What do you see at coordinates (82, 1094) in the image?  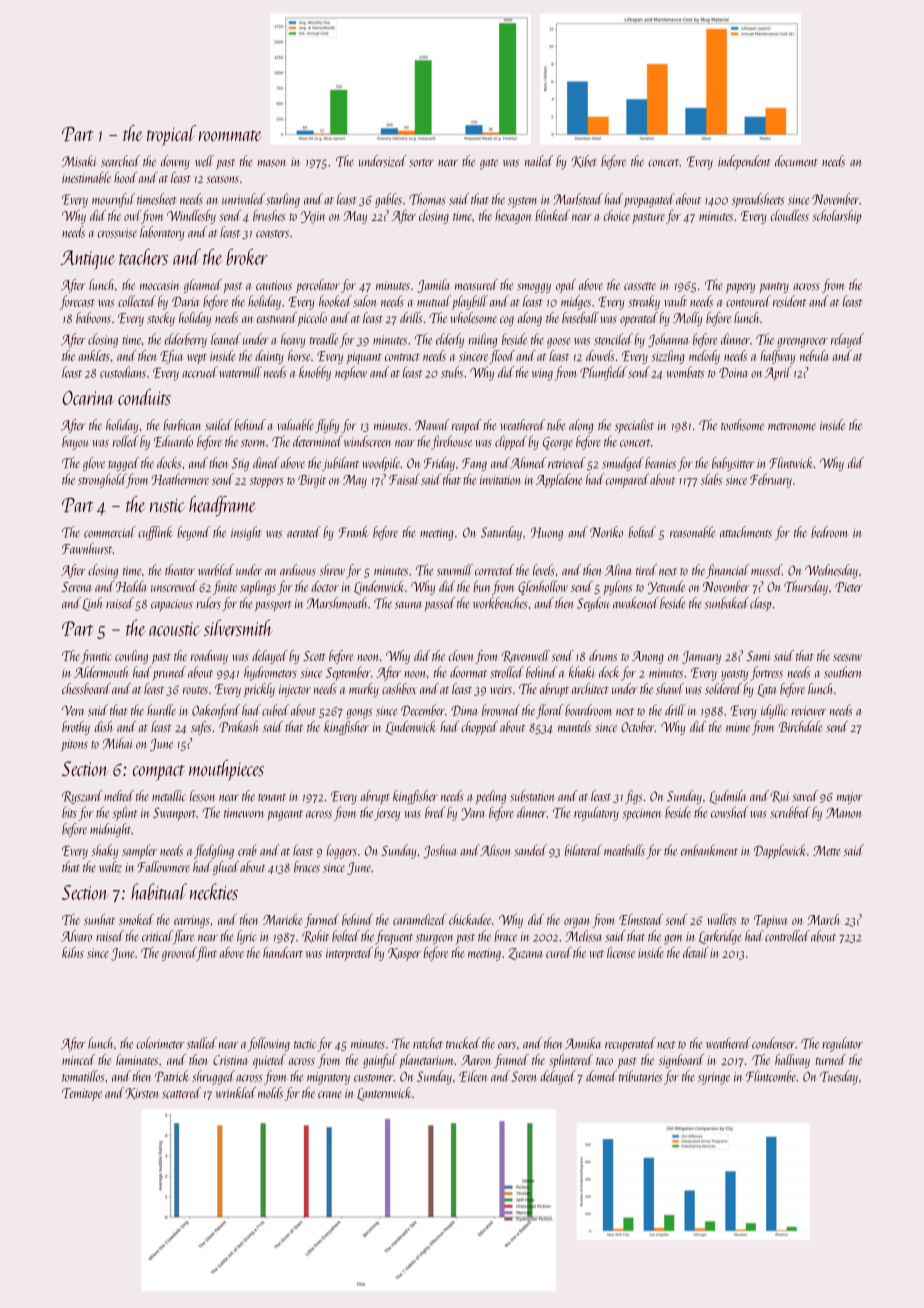 I see `Temitope` at bounding box center [82, 1094].
